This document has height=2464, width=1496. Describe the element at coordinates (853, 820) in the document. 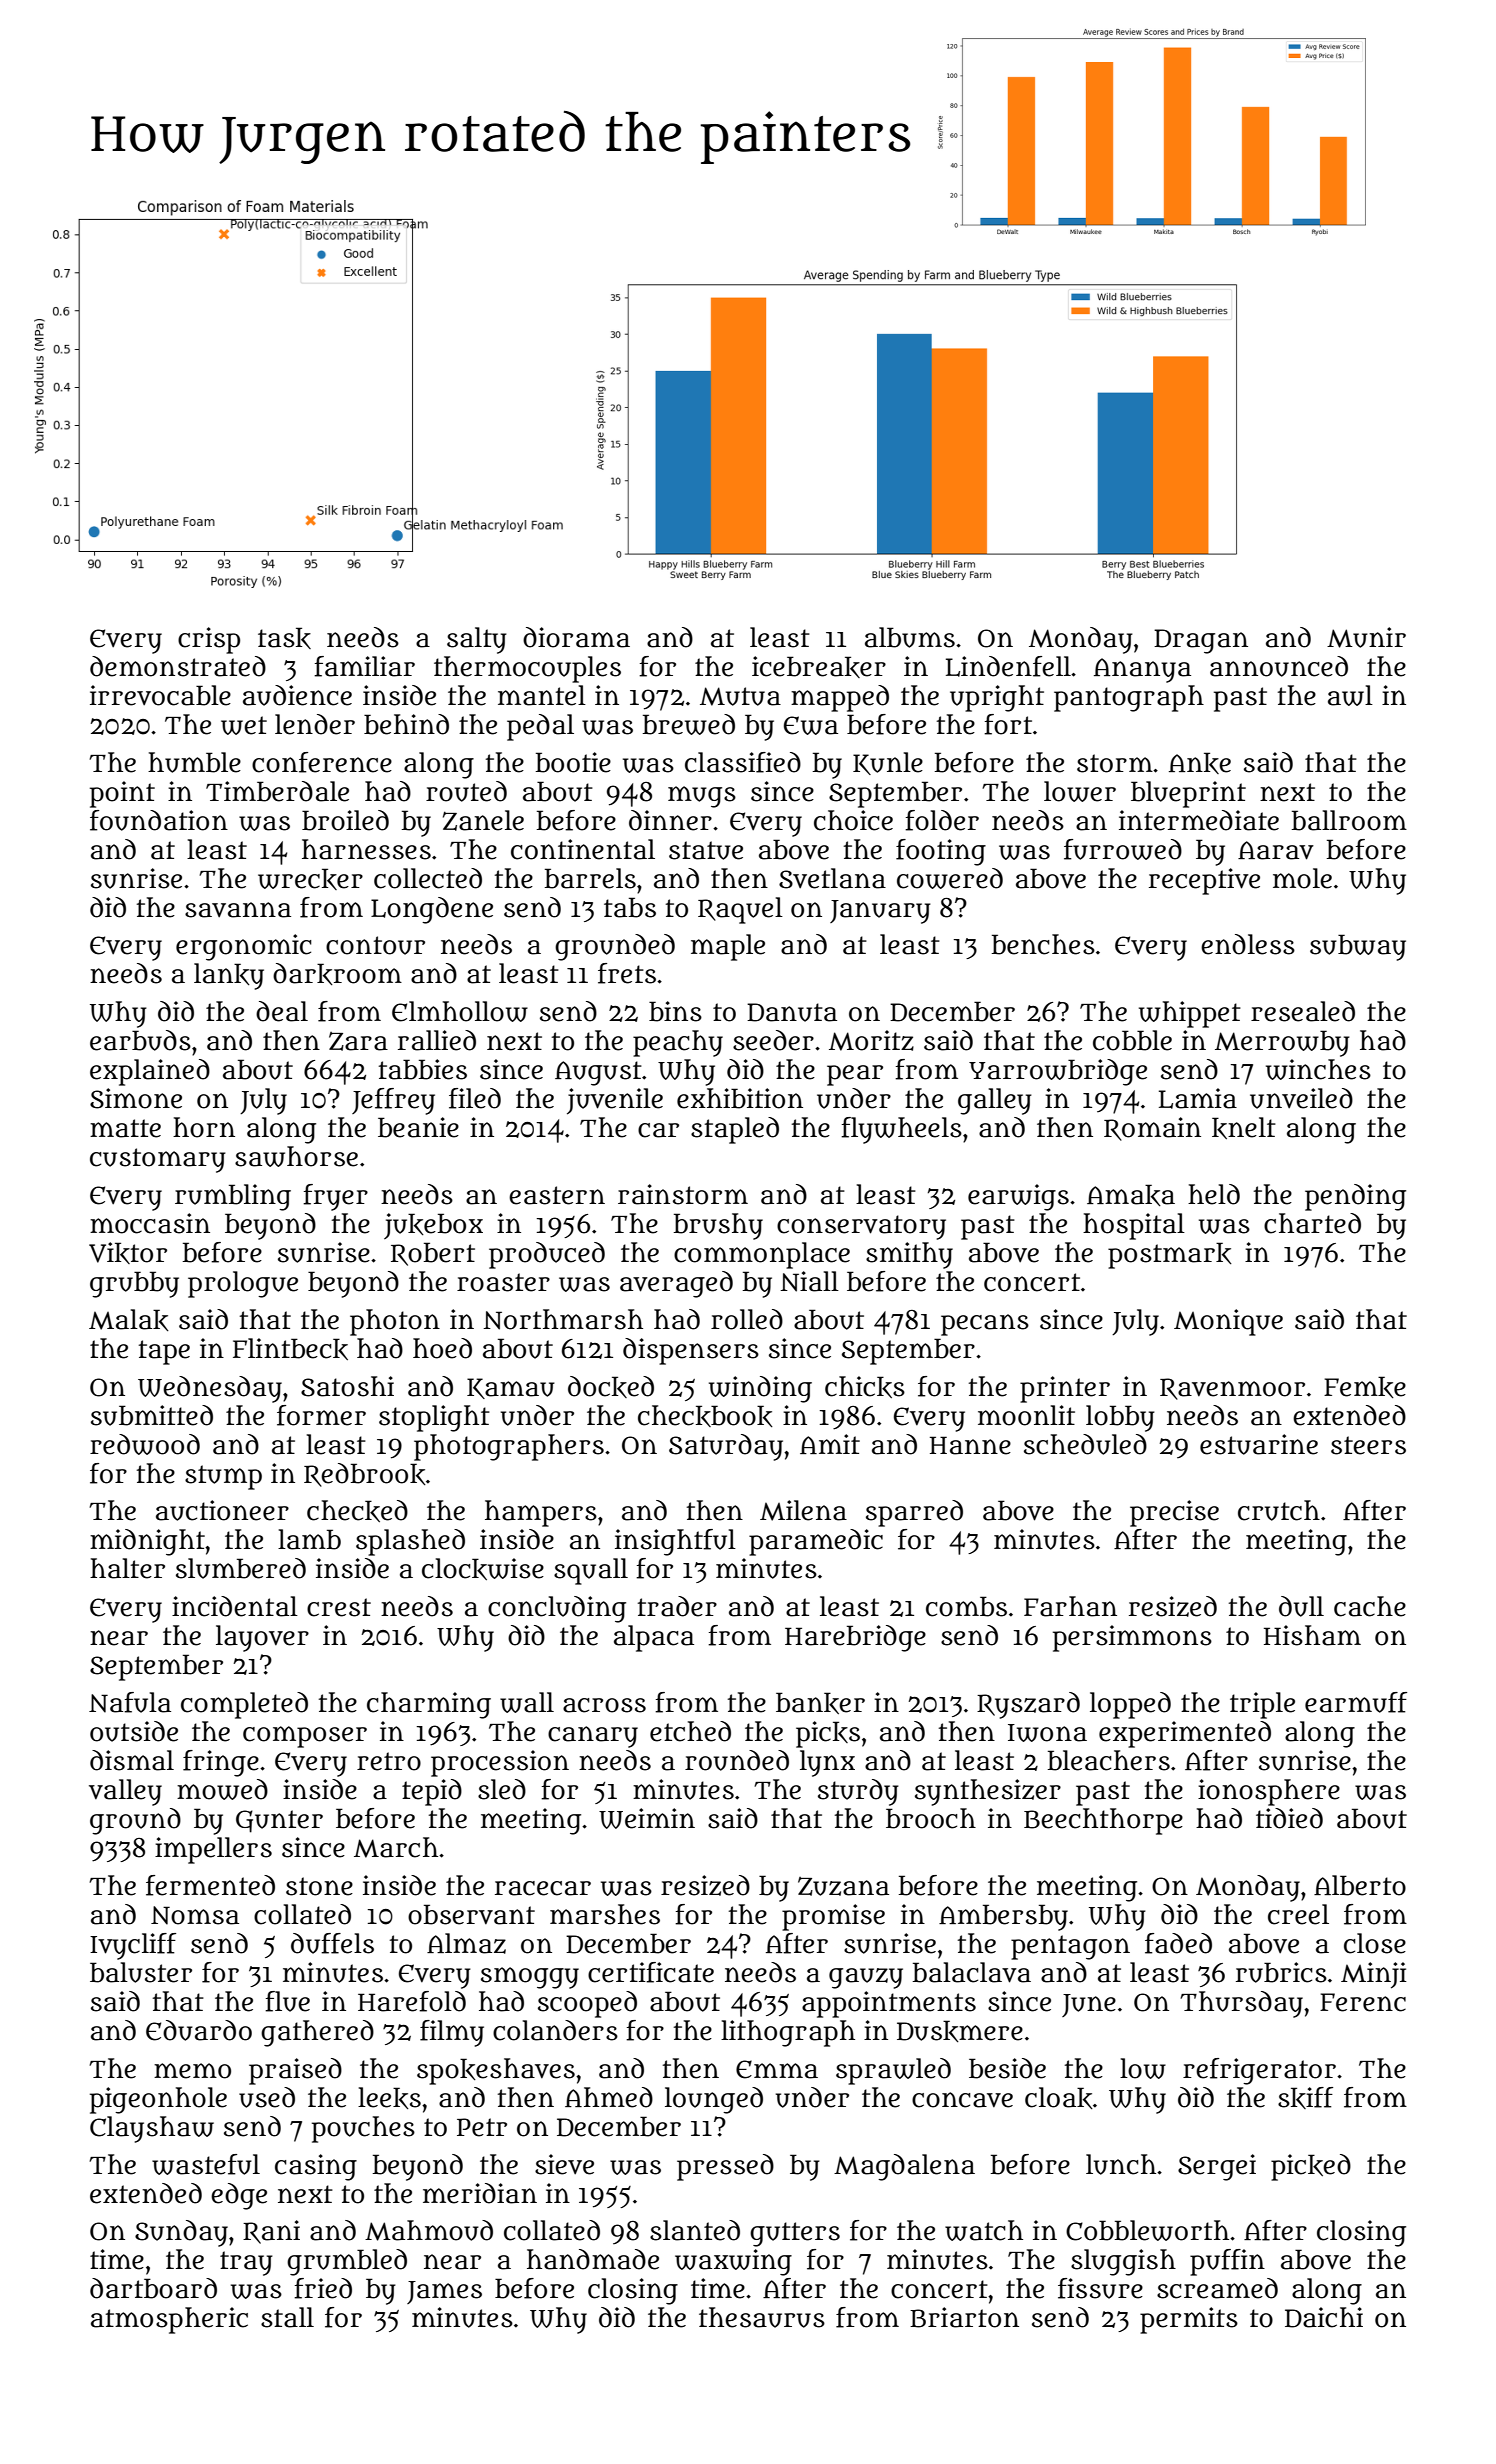

I see `choice` at that location.
